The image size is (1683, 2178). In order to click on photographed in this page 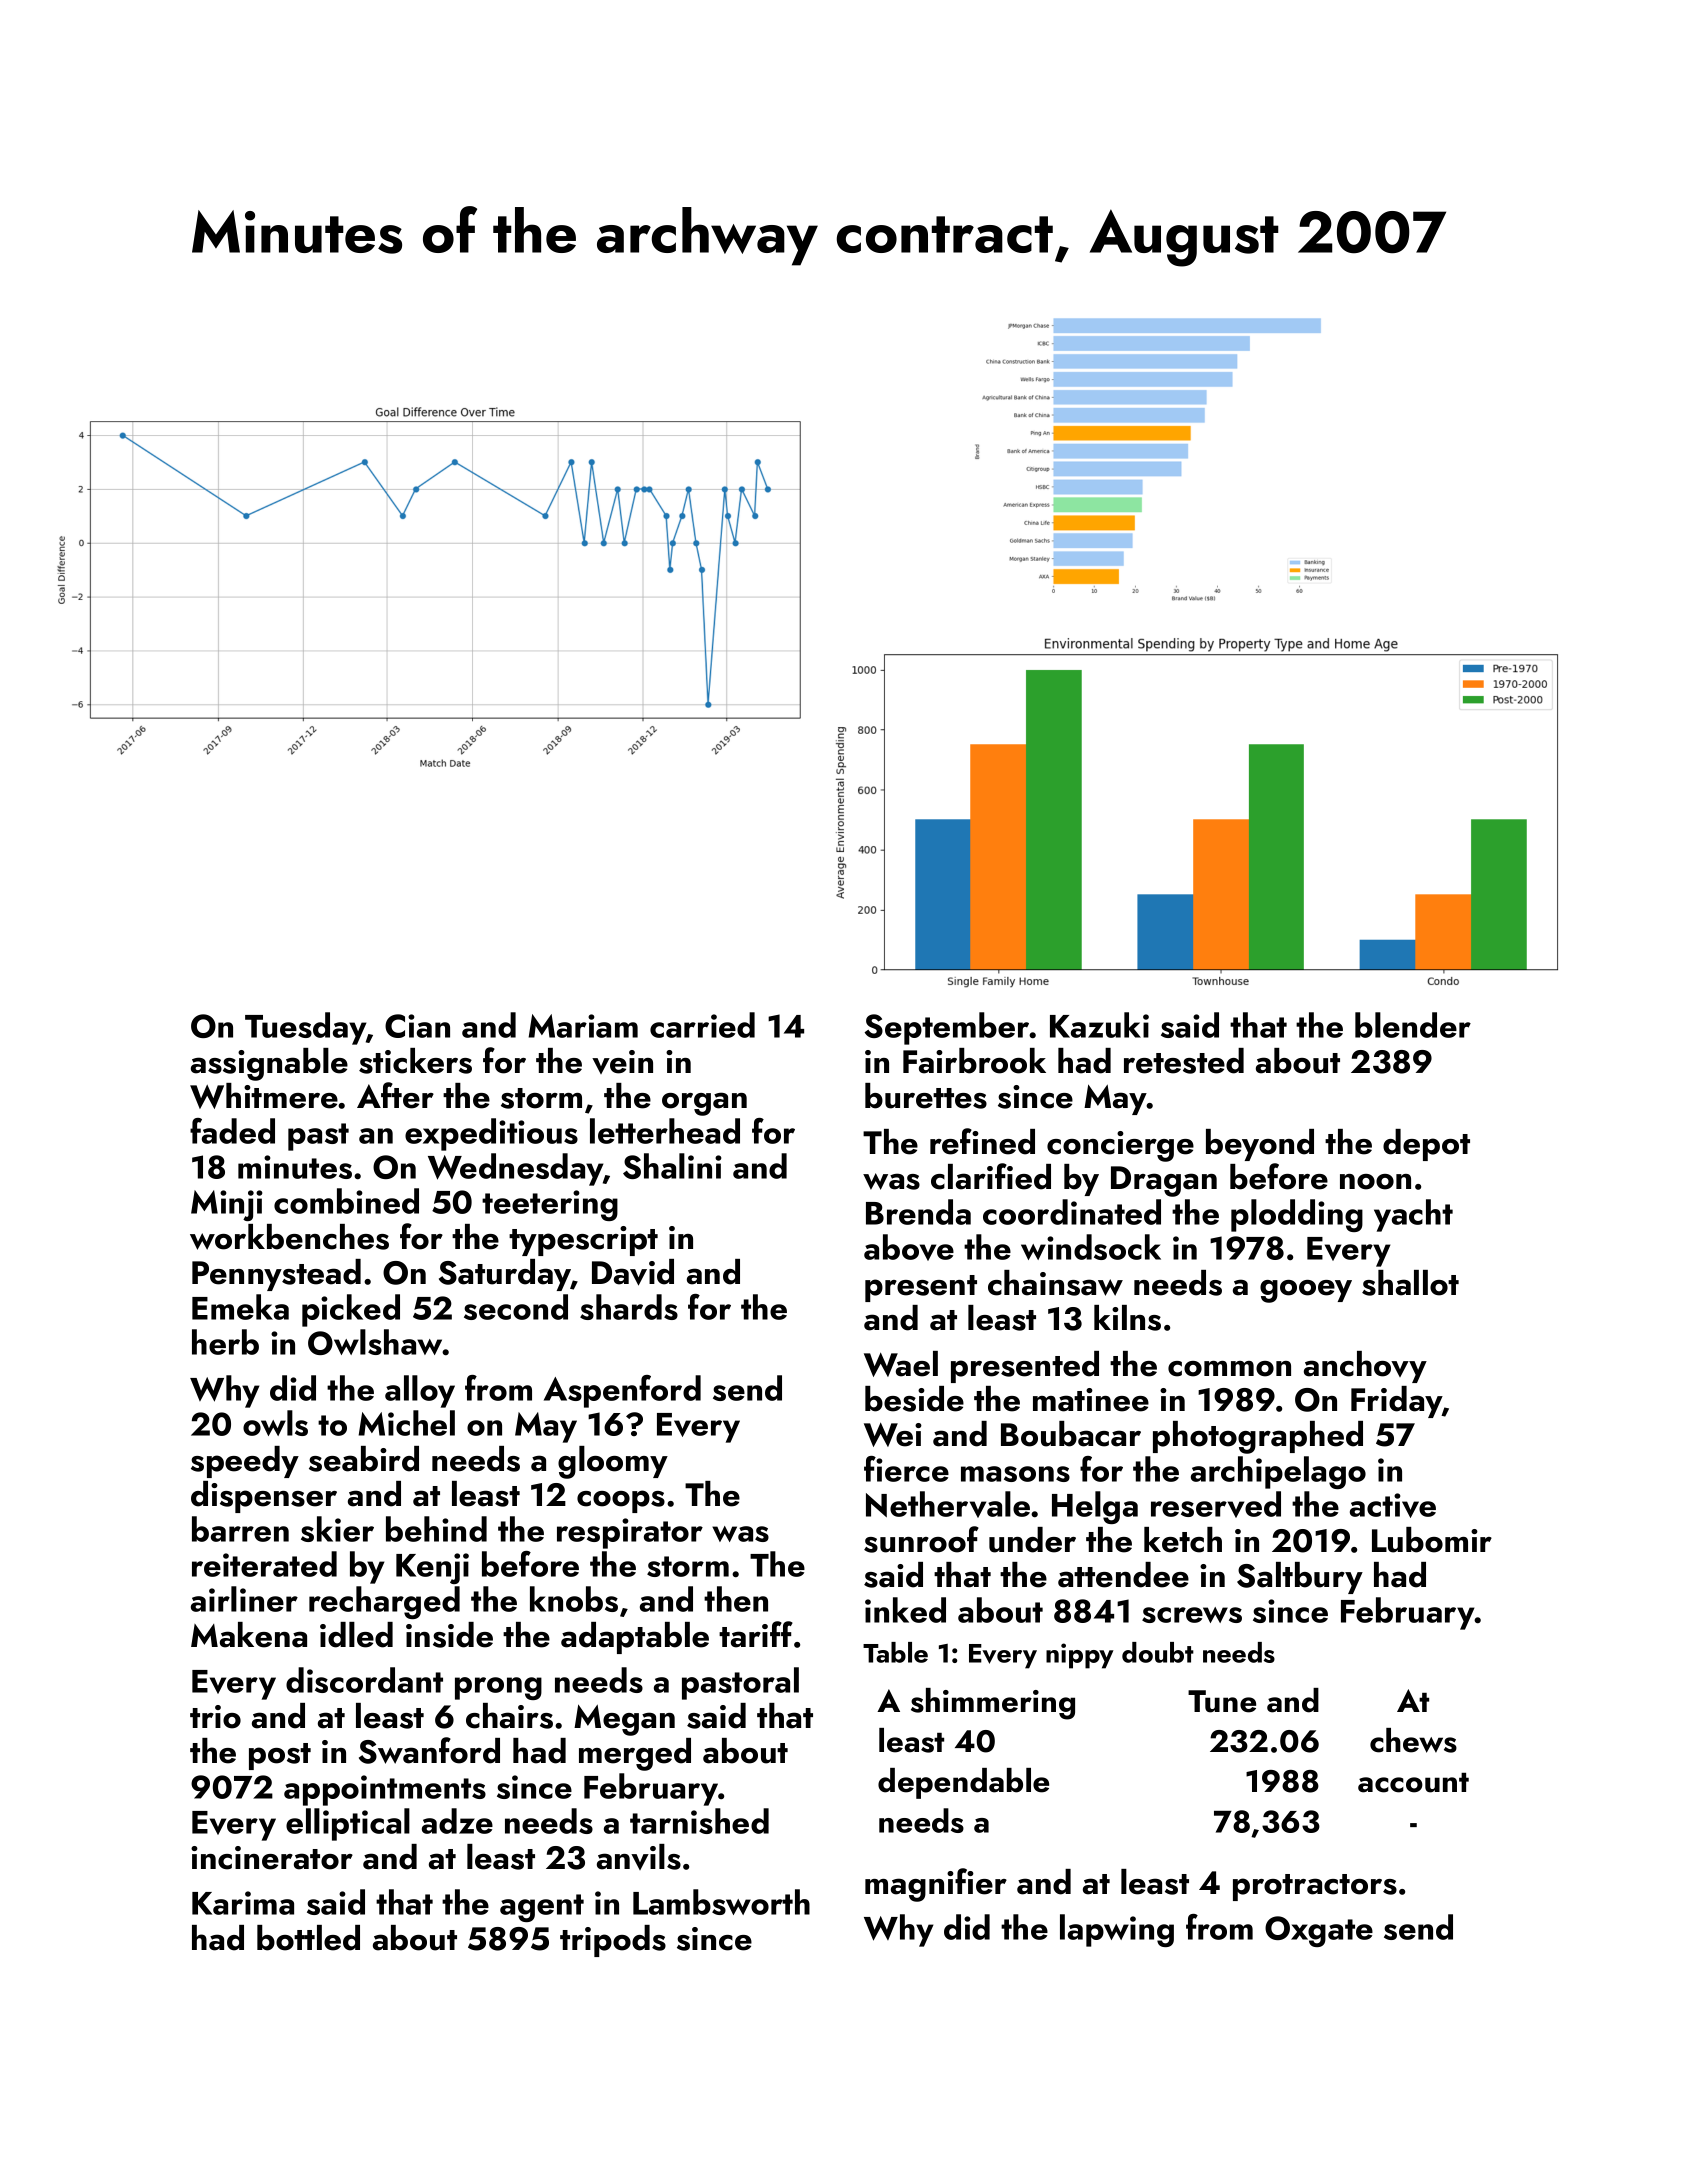, I will do `click(1258, 1437)`.
